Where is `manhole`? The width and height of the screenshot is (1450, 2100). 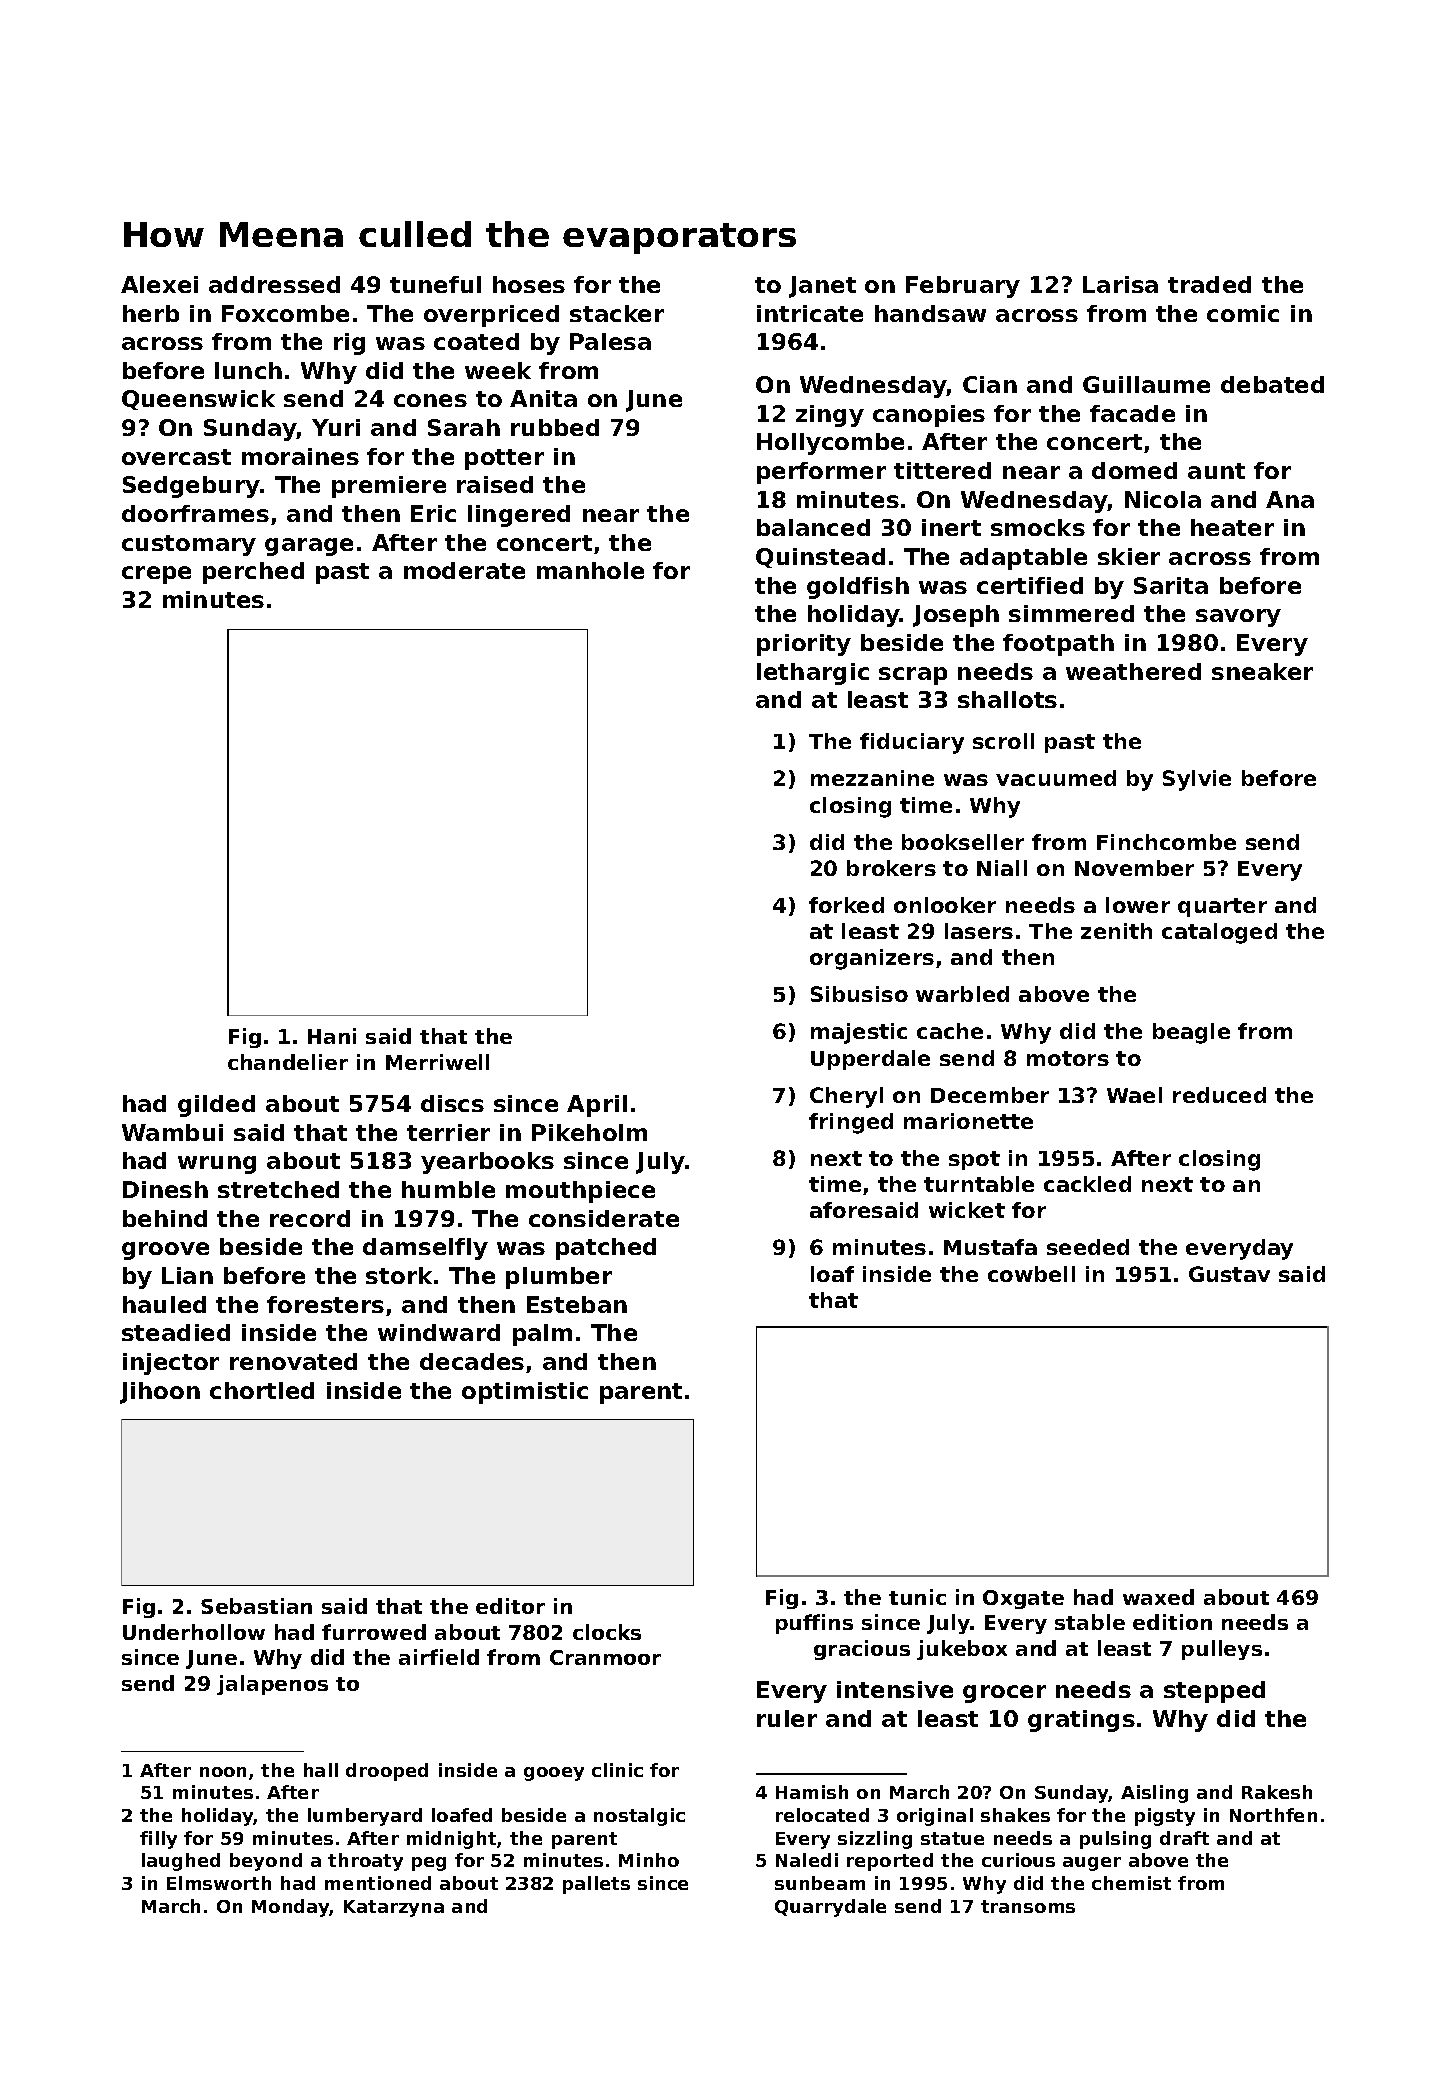 manhole is located at coordinates (590, 570).
